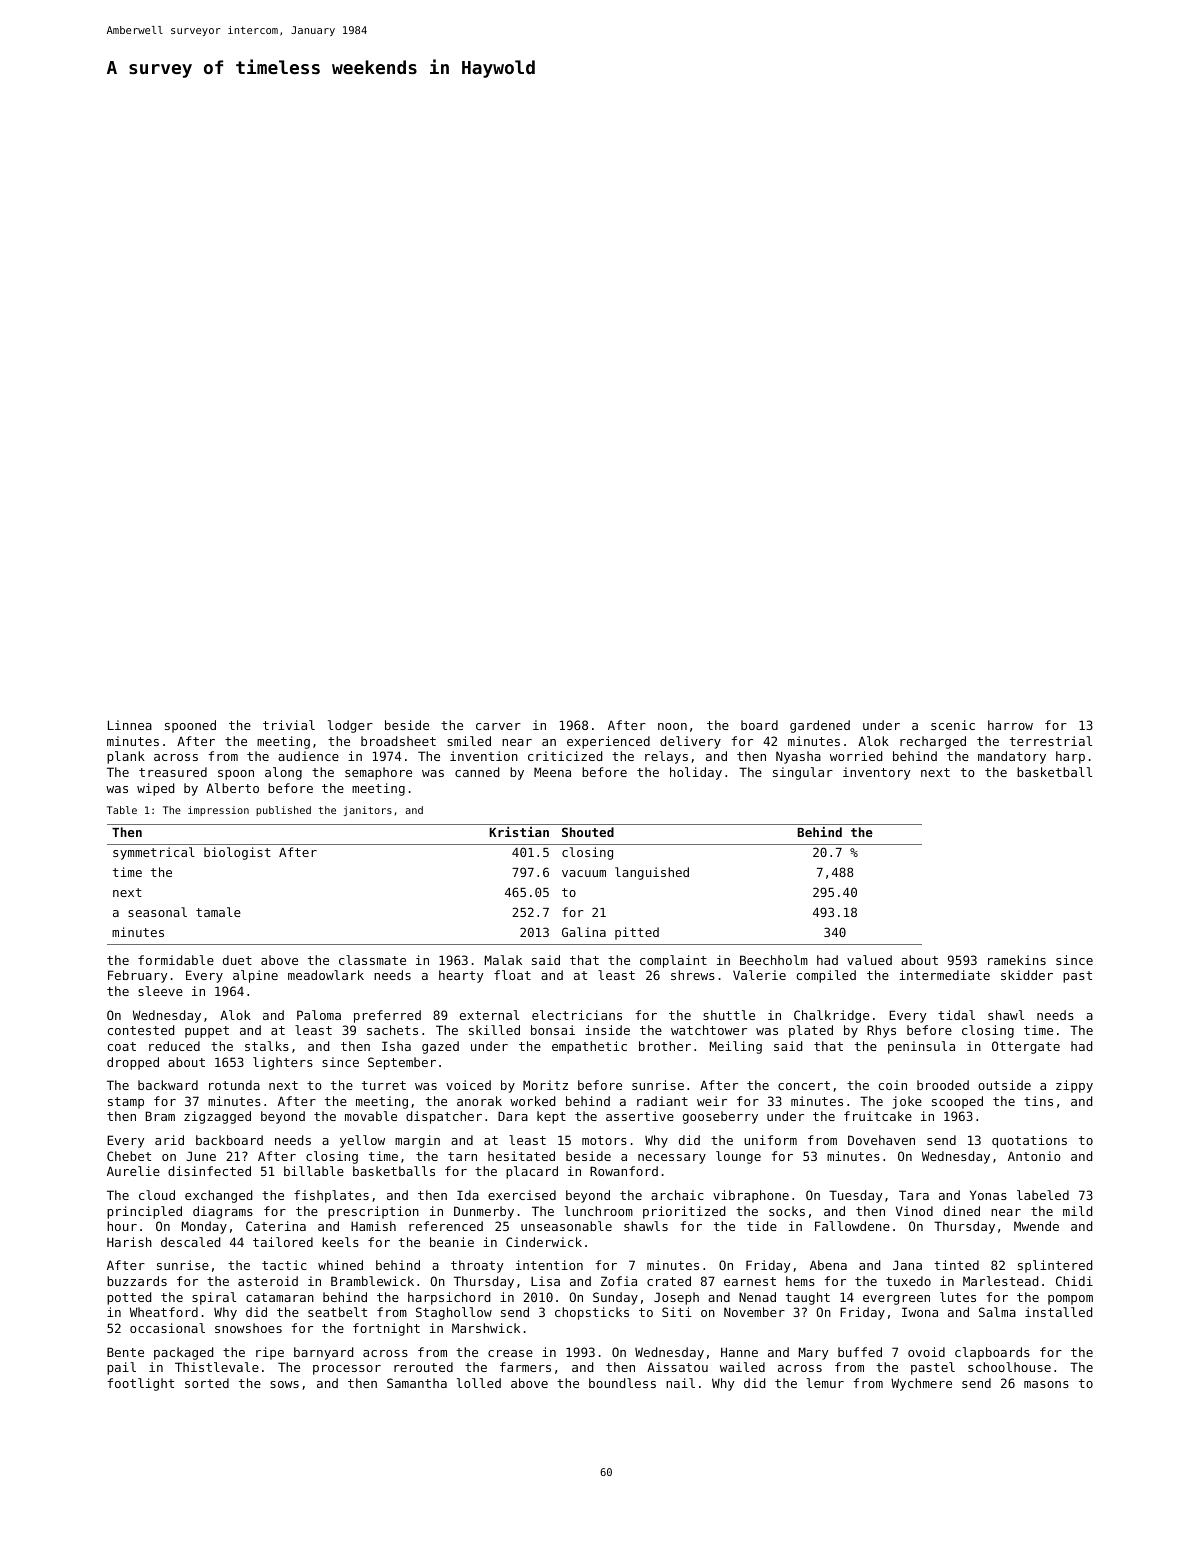 This document has width=1200, height=1553. What do you see at coordinates (368, 811) in the document?
I see `janitors` at bounding box center [368, 811].
